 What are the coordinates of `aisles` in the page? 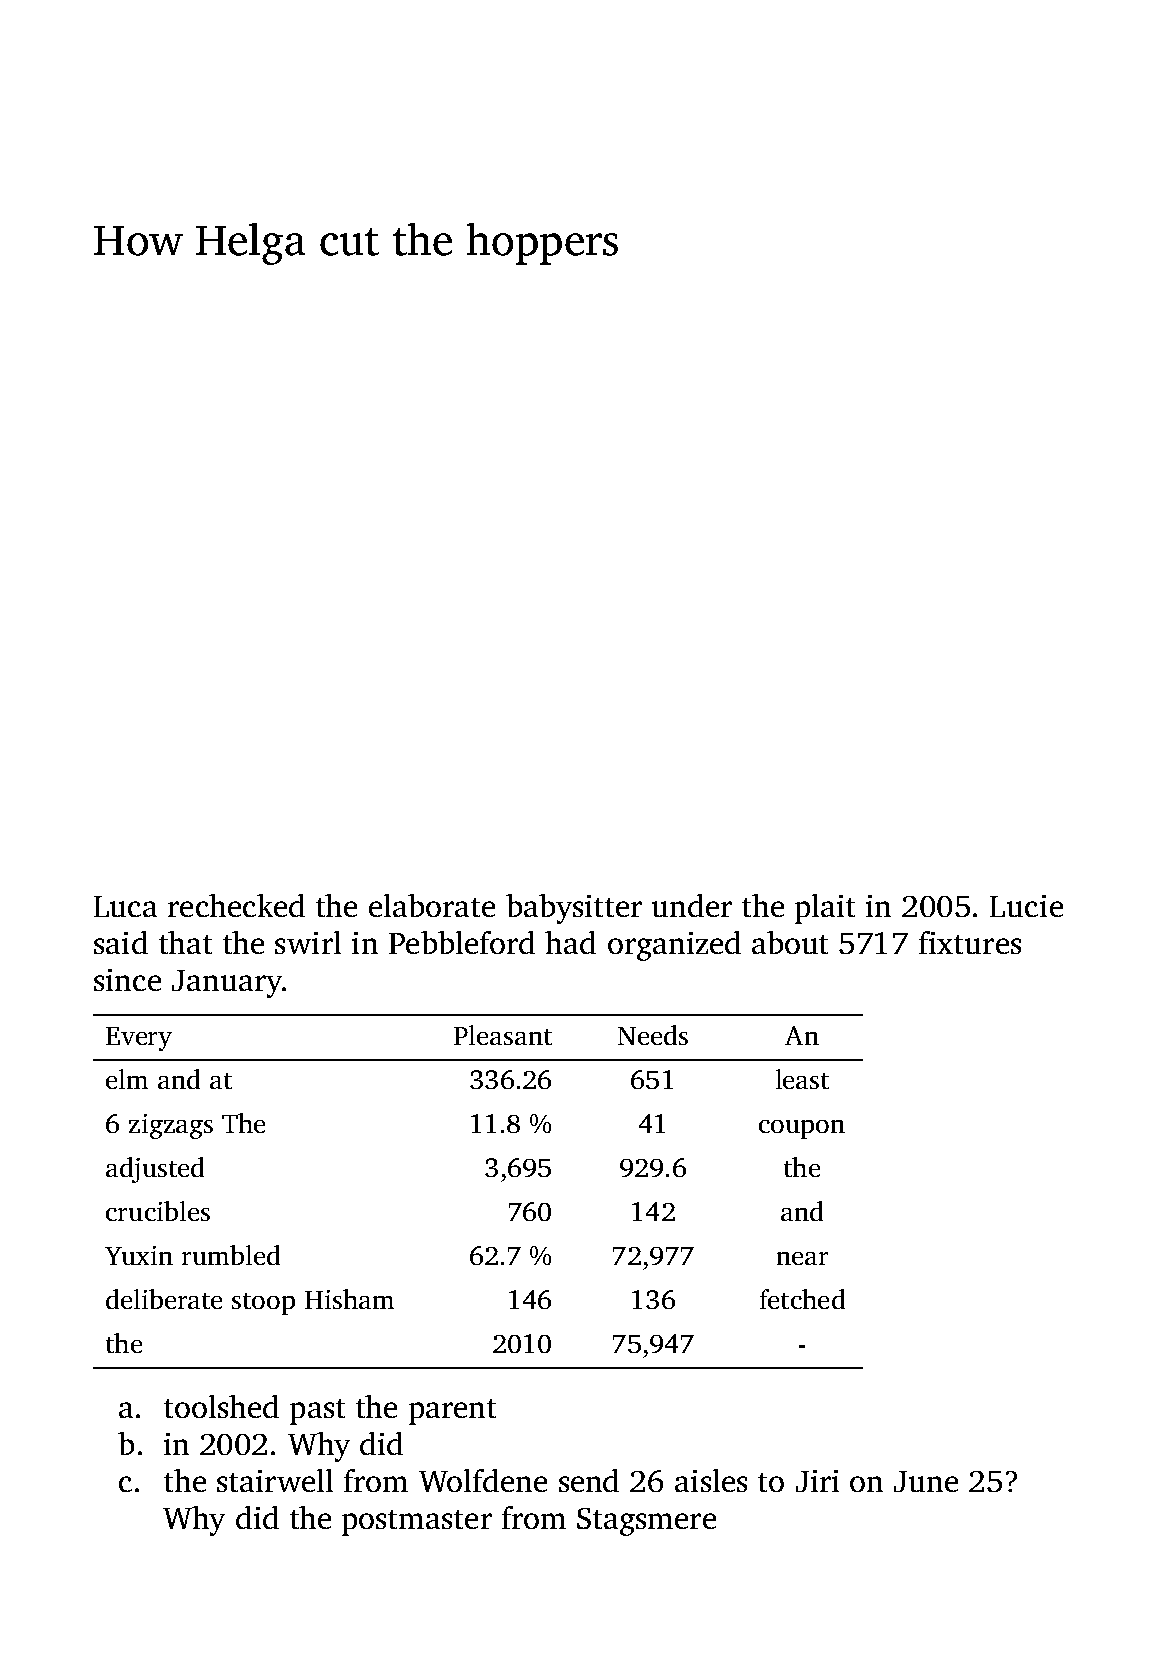 It's located at (711, 1480).
